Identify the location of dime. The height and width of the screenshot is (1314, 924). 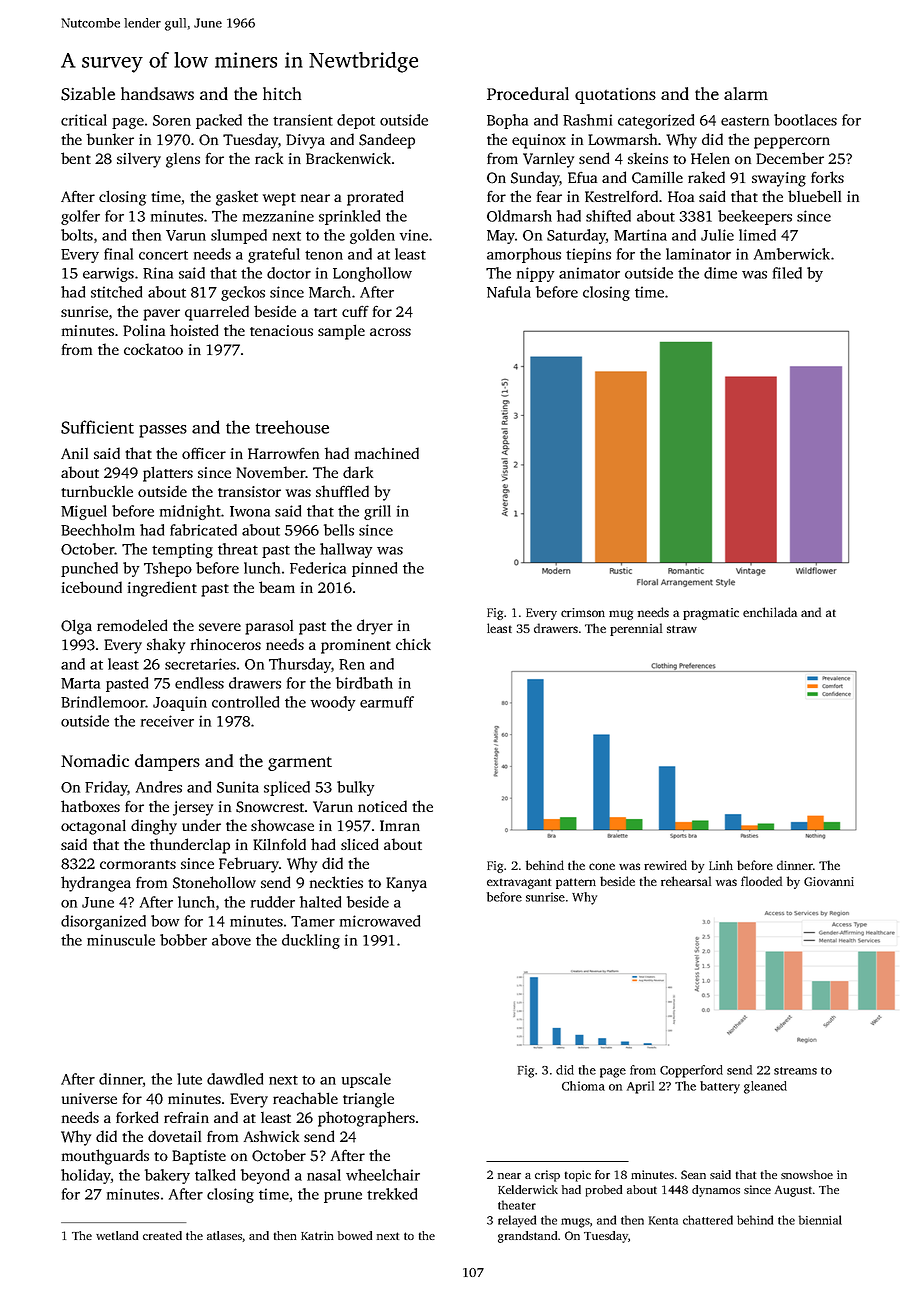
(720, 273).
